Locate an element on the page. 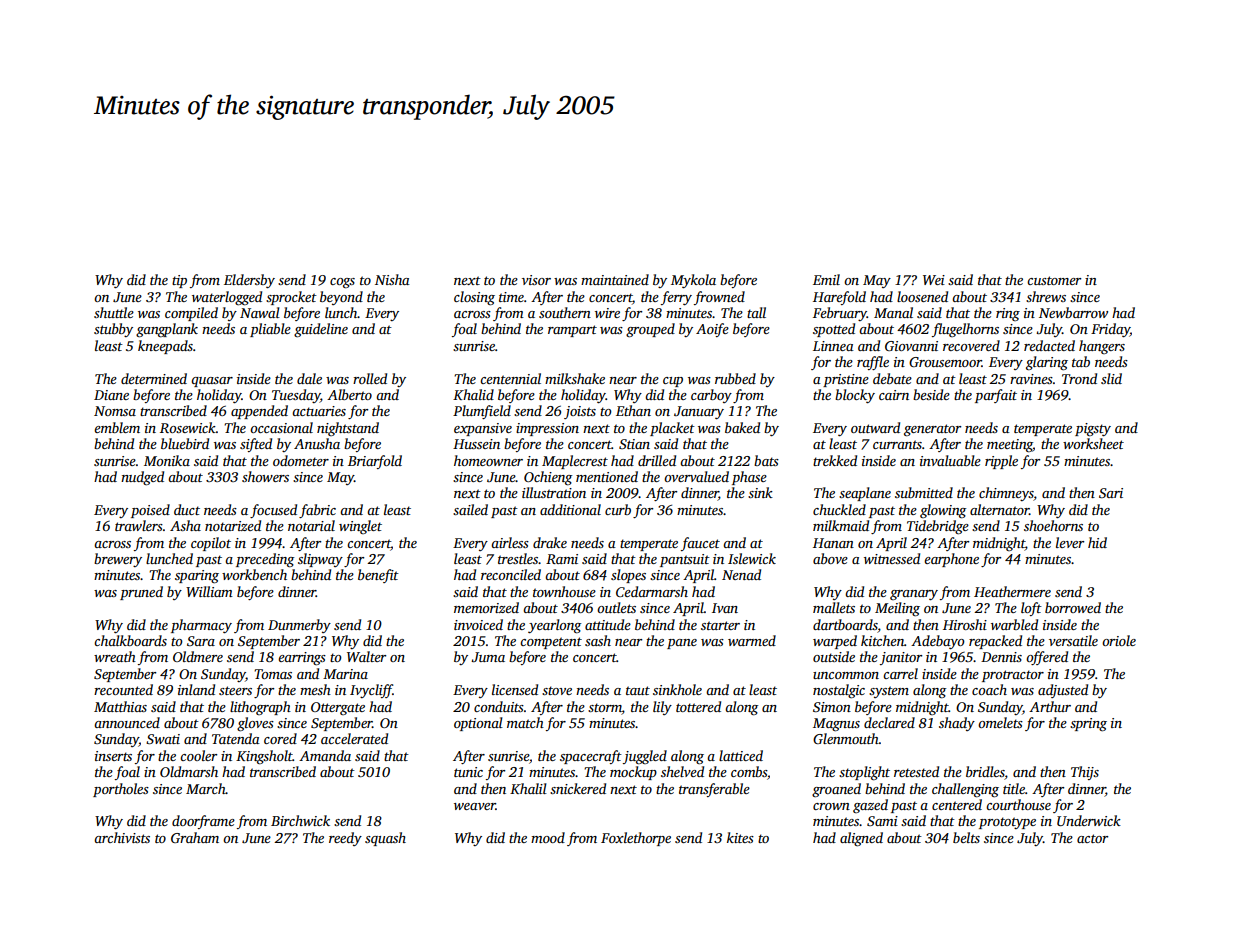 This image has height=952, width=1233. centennial is located at coordinates (510, 378).
